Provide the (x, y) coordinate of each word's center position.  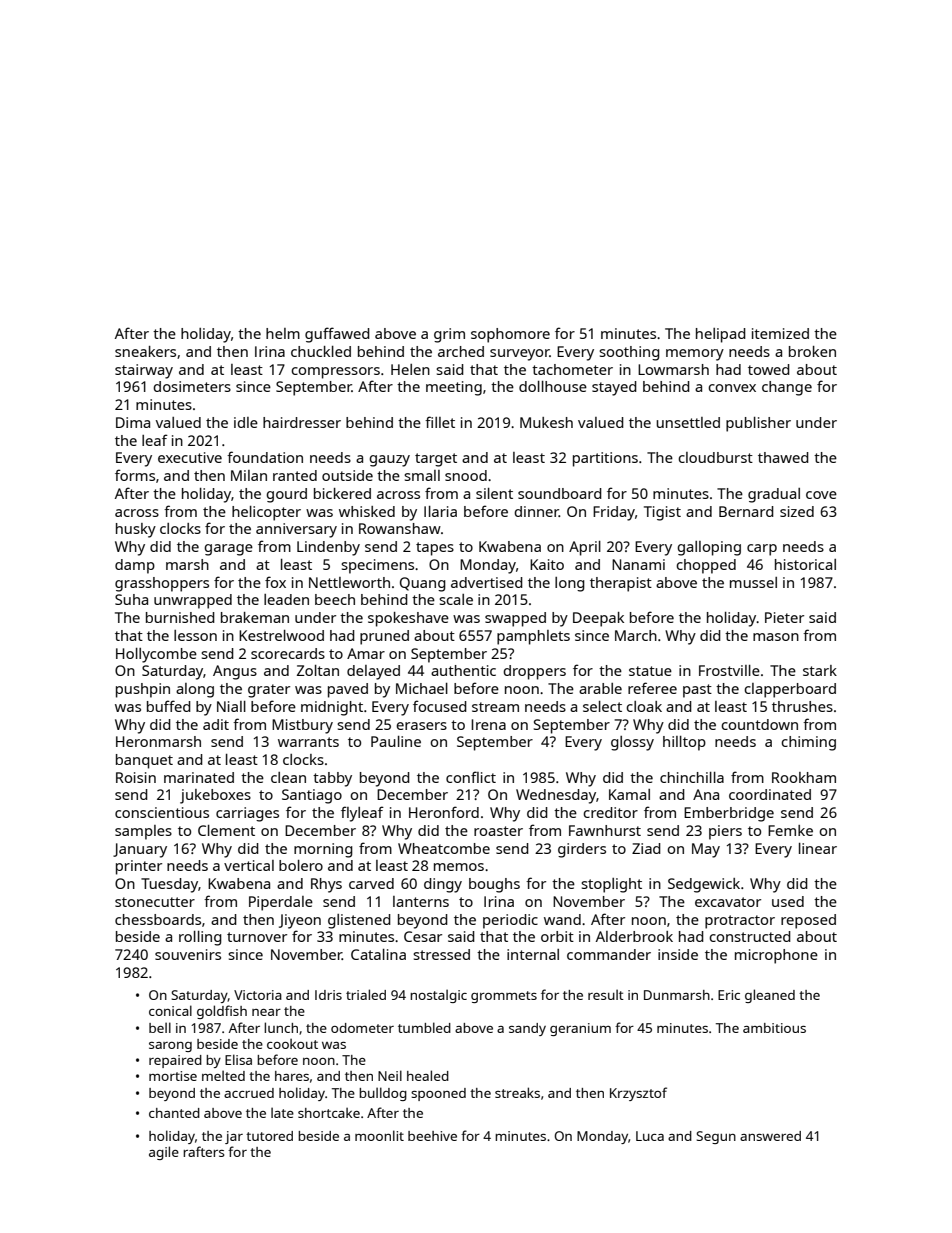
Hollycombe (156, 655)
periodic (510, 921)
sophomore (510, 335)
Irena (488, 724)
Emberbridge (729, 814)
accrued (249, 1093)
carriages (247, 814)
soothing (629, 353)
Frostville (729, 670)
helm (283, 333)
